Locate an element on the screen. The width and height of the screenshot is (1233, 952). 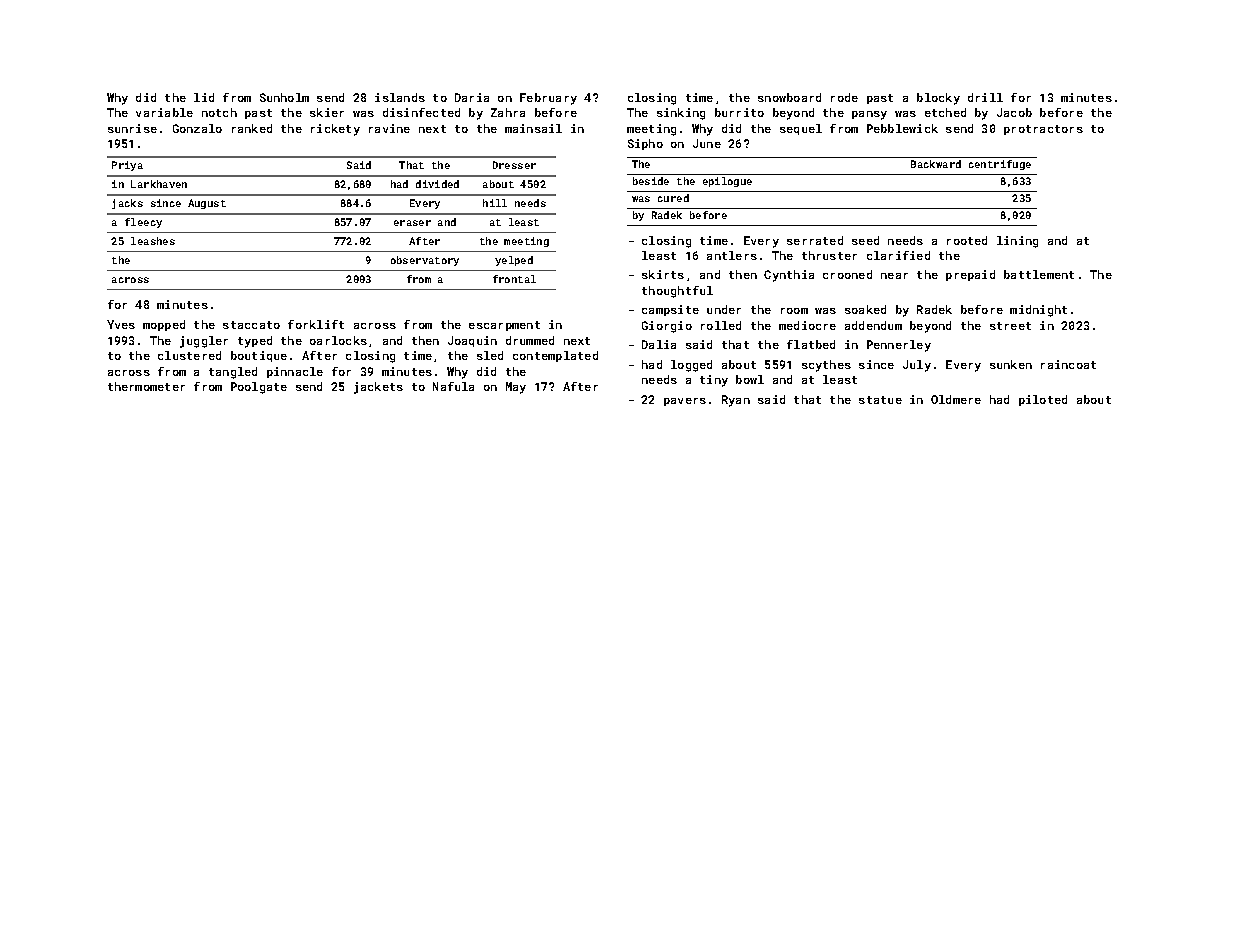
observatory is located at coordinates (425, 261).
